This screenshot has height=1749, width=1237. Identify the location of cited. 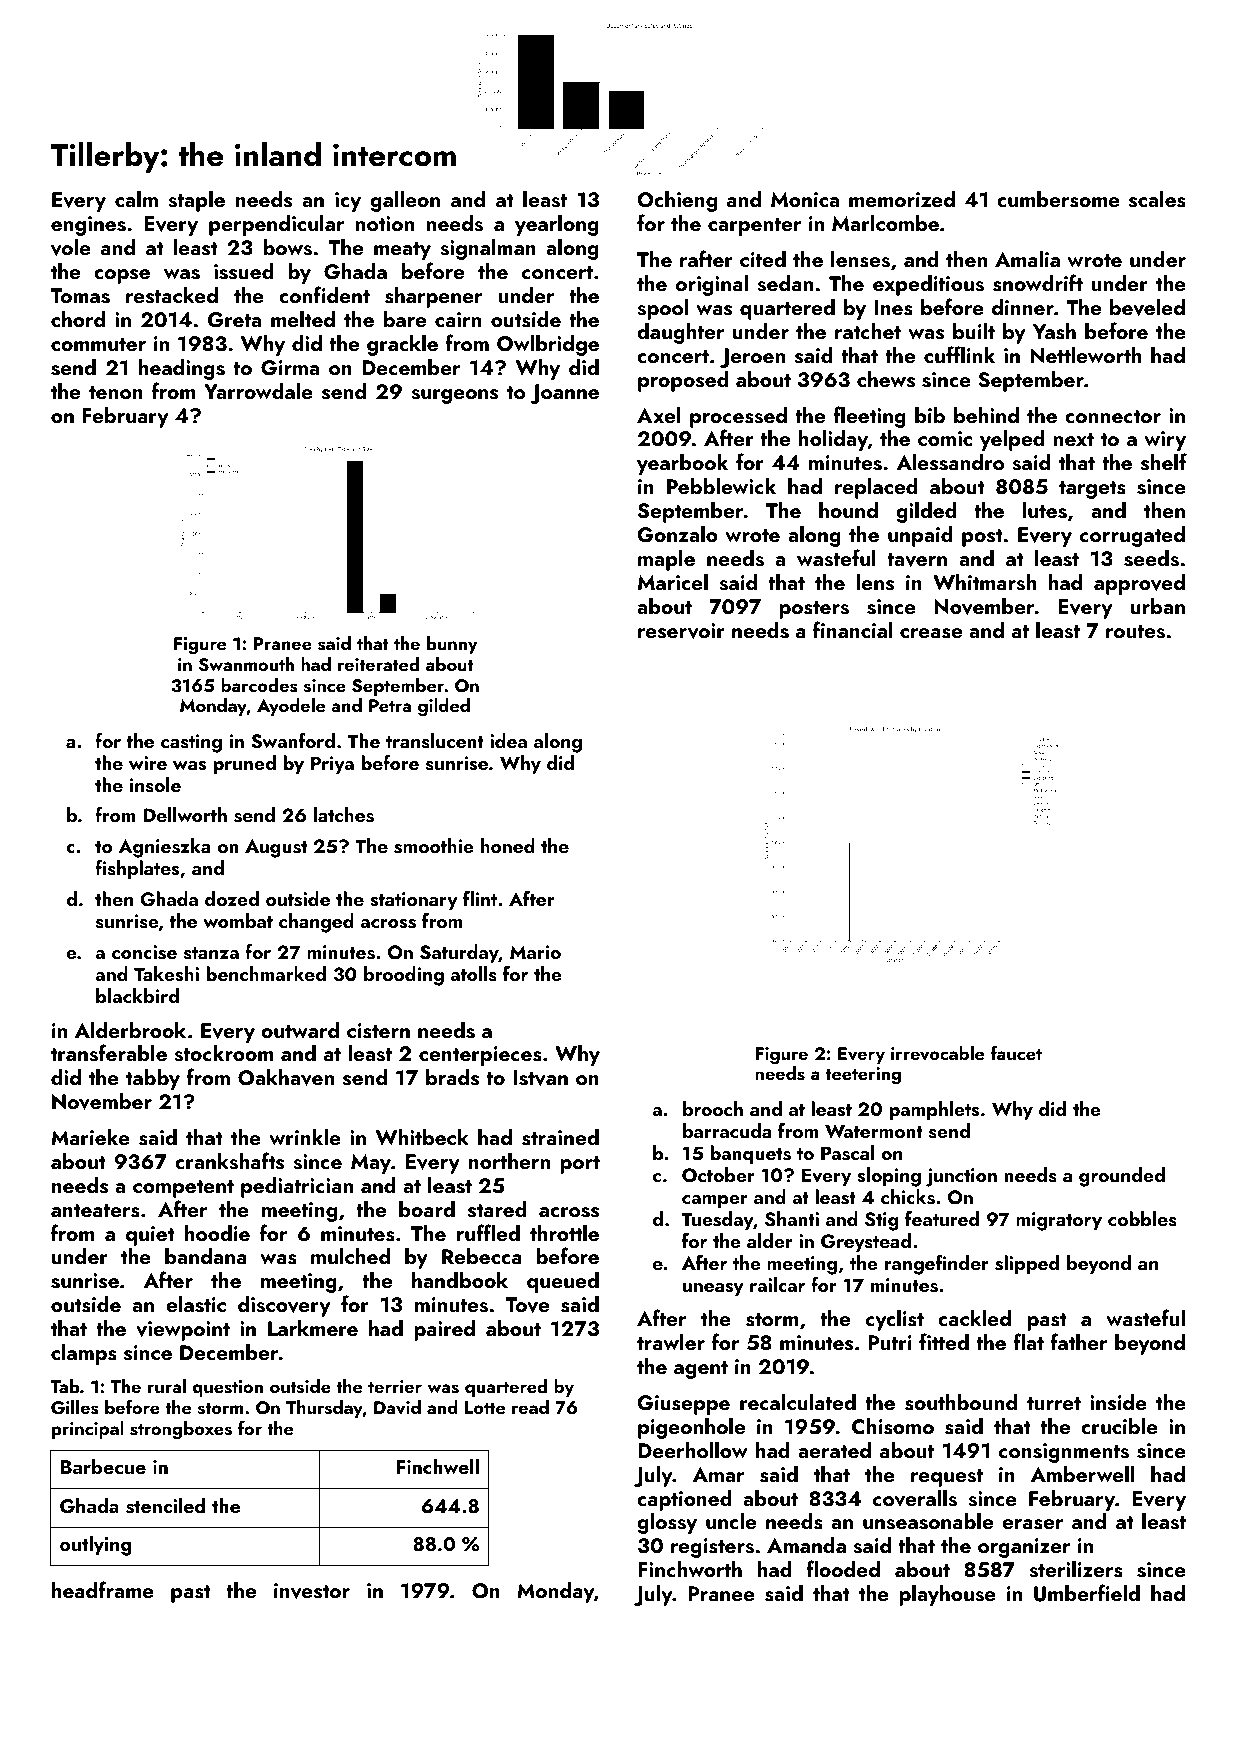
(763, 259).
